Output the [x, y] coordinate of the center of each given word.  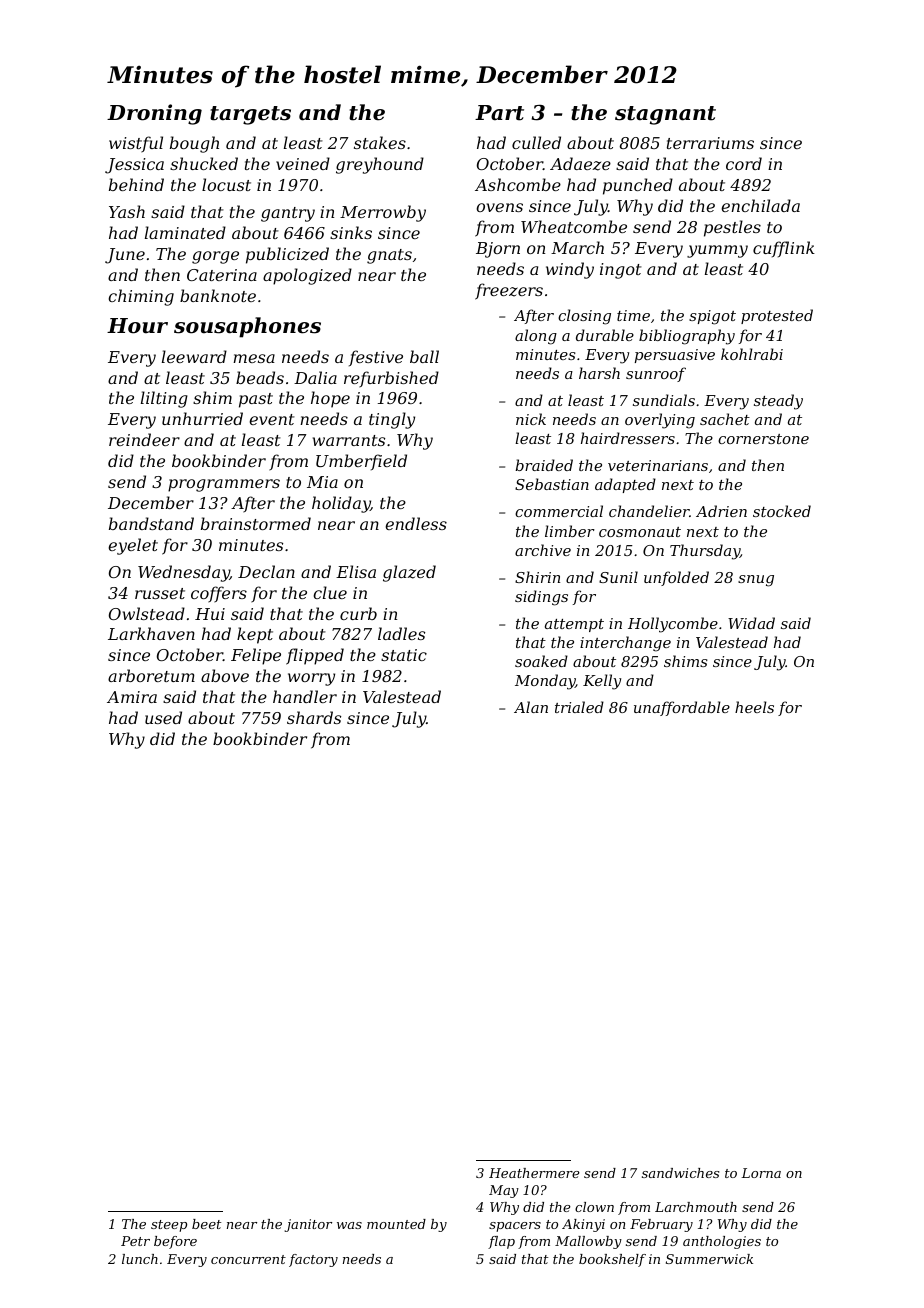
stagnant [665, 115]
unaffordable [682, 708]
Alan [531, 707]
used [163, 717]
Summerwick [709, 1259]
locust [226, 184]
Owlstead [147, 613]
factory [313, 1260]
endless [416, 523]
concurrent [248, 1259]
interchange [625, 644]
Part [499, 113]
